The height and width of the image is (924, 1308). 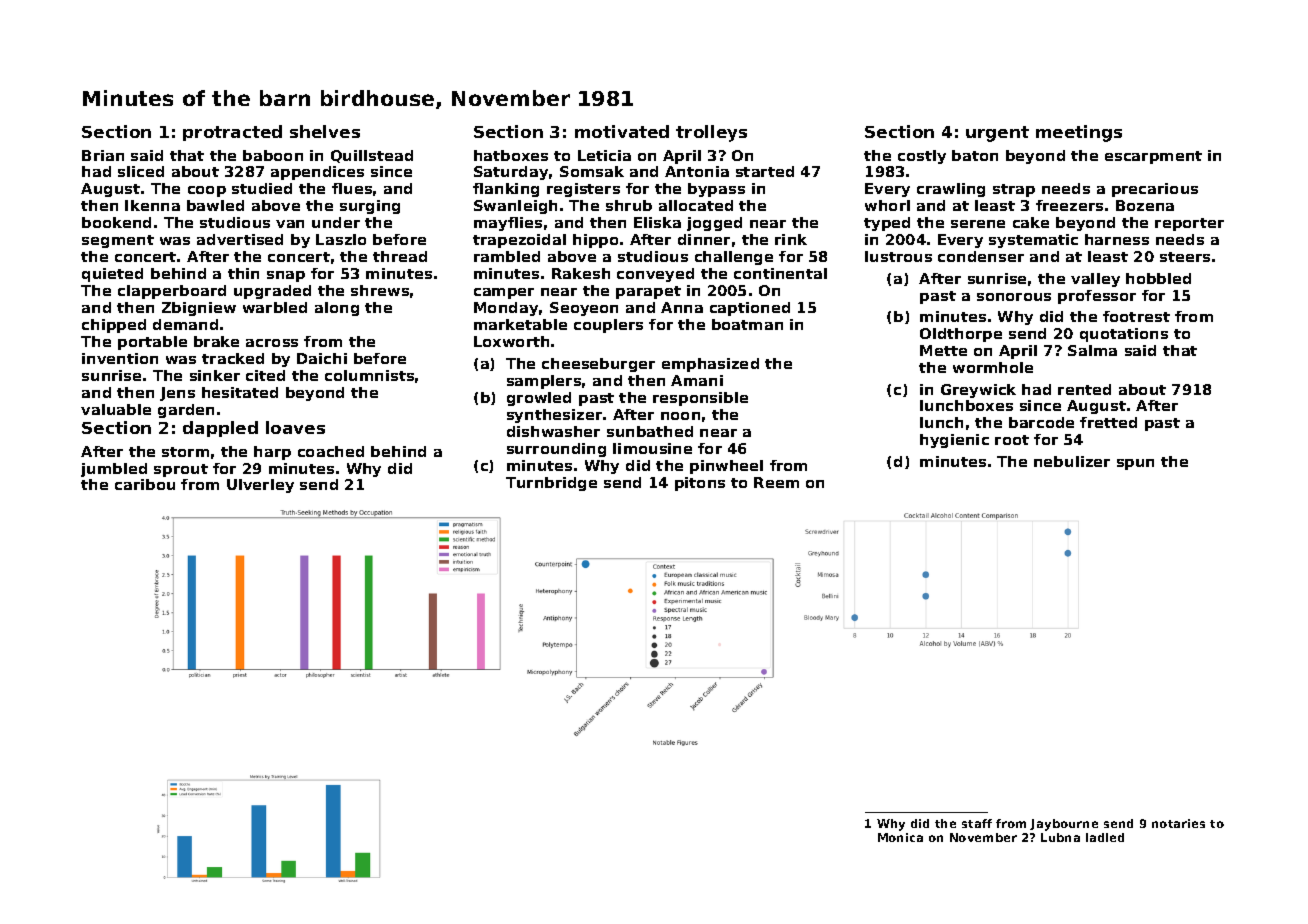 I want to click on Quillstead, so click(x=372, y=156).
